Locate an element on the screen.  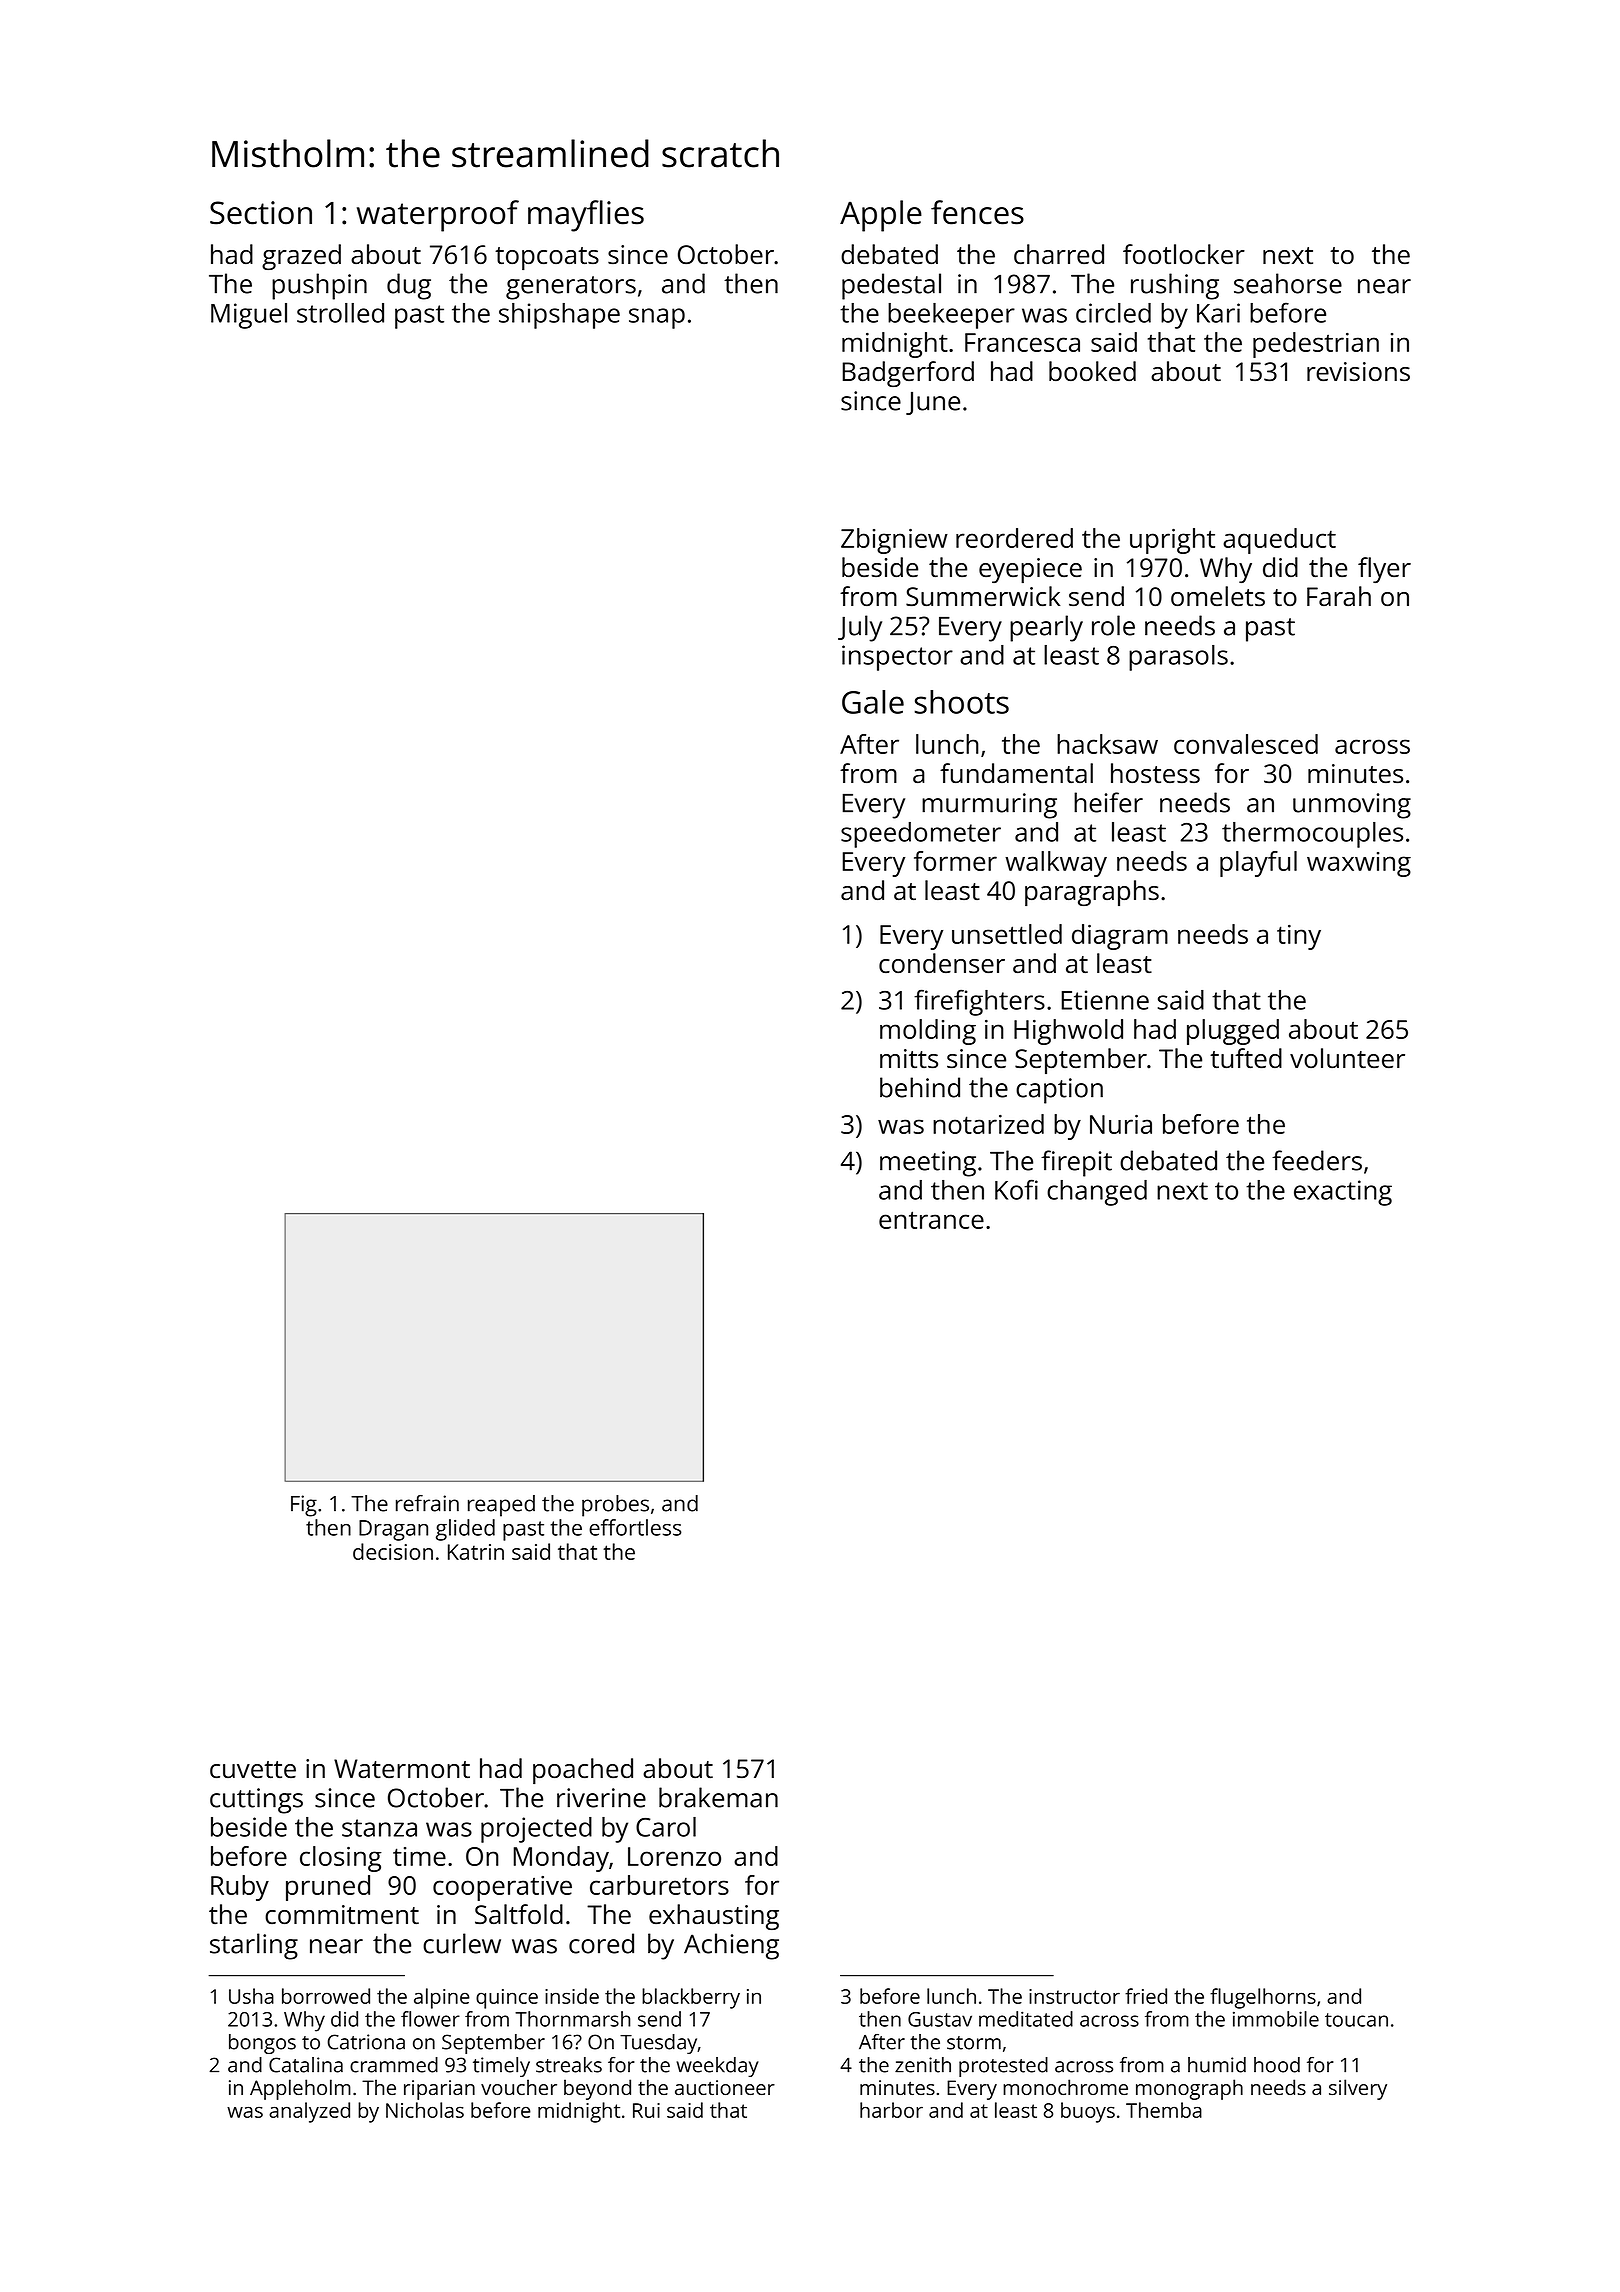
pedestrian is located at coordinates (1316, 345).
